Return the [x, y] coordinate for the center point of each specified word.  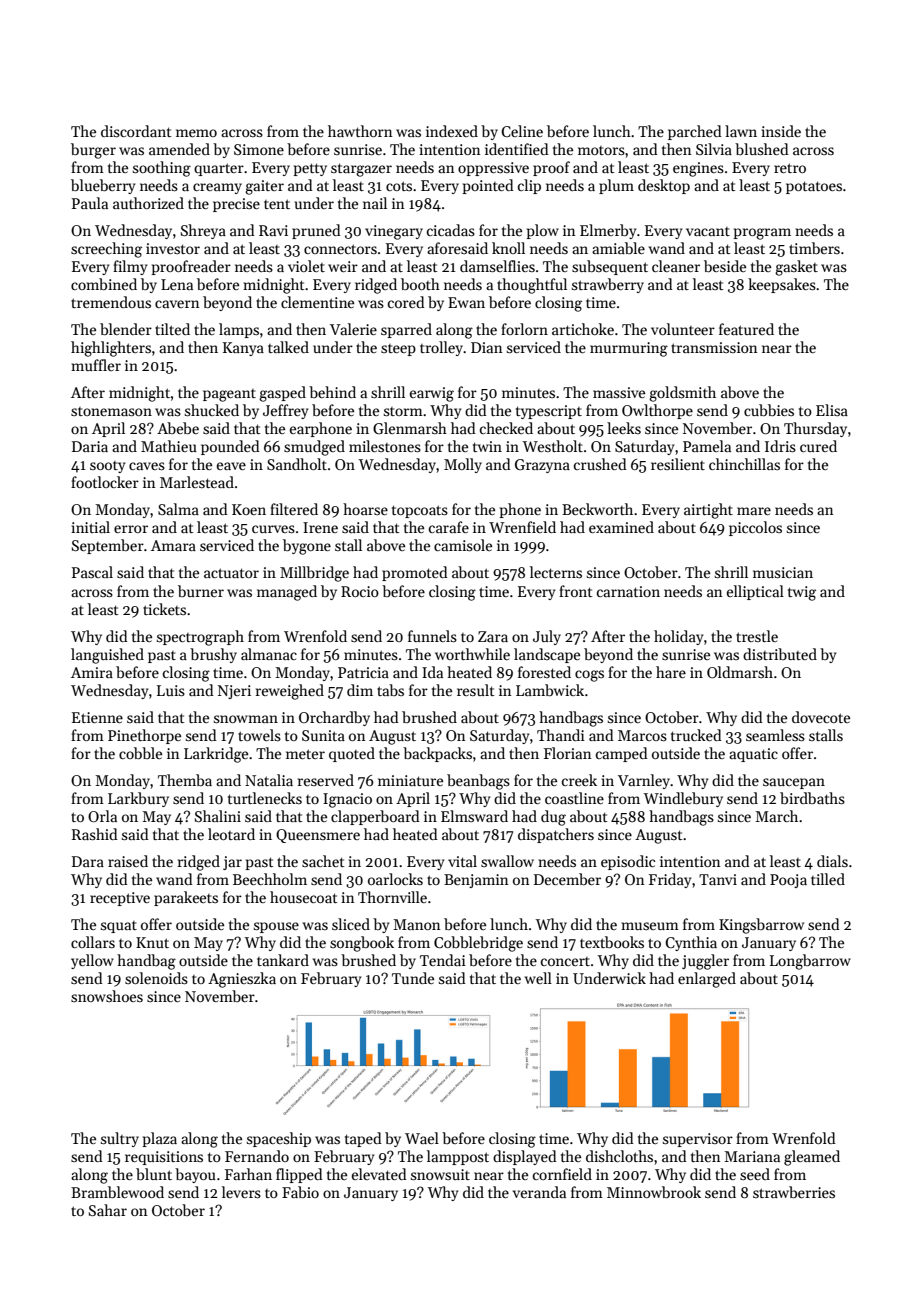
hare [671, 672]
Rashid [95, 834]
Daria [90, 446]
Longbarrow [810, 962]
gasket [796, 268]
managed [287, 593]
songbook [362, 944]
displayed [525, 1157]
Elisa [832, 410]
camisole [463, 545]
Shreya [203, 231]
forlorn [524, 329]
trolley [441, 348]
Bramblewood [117, 1192]
